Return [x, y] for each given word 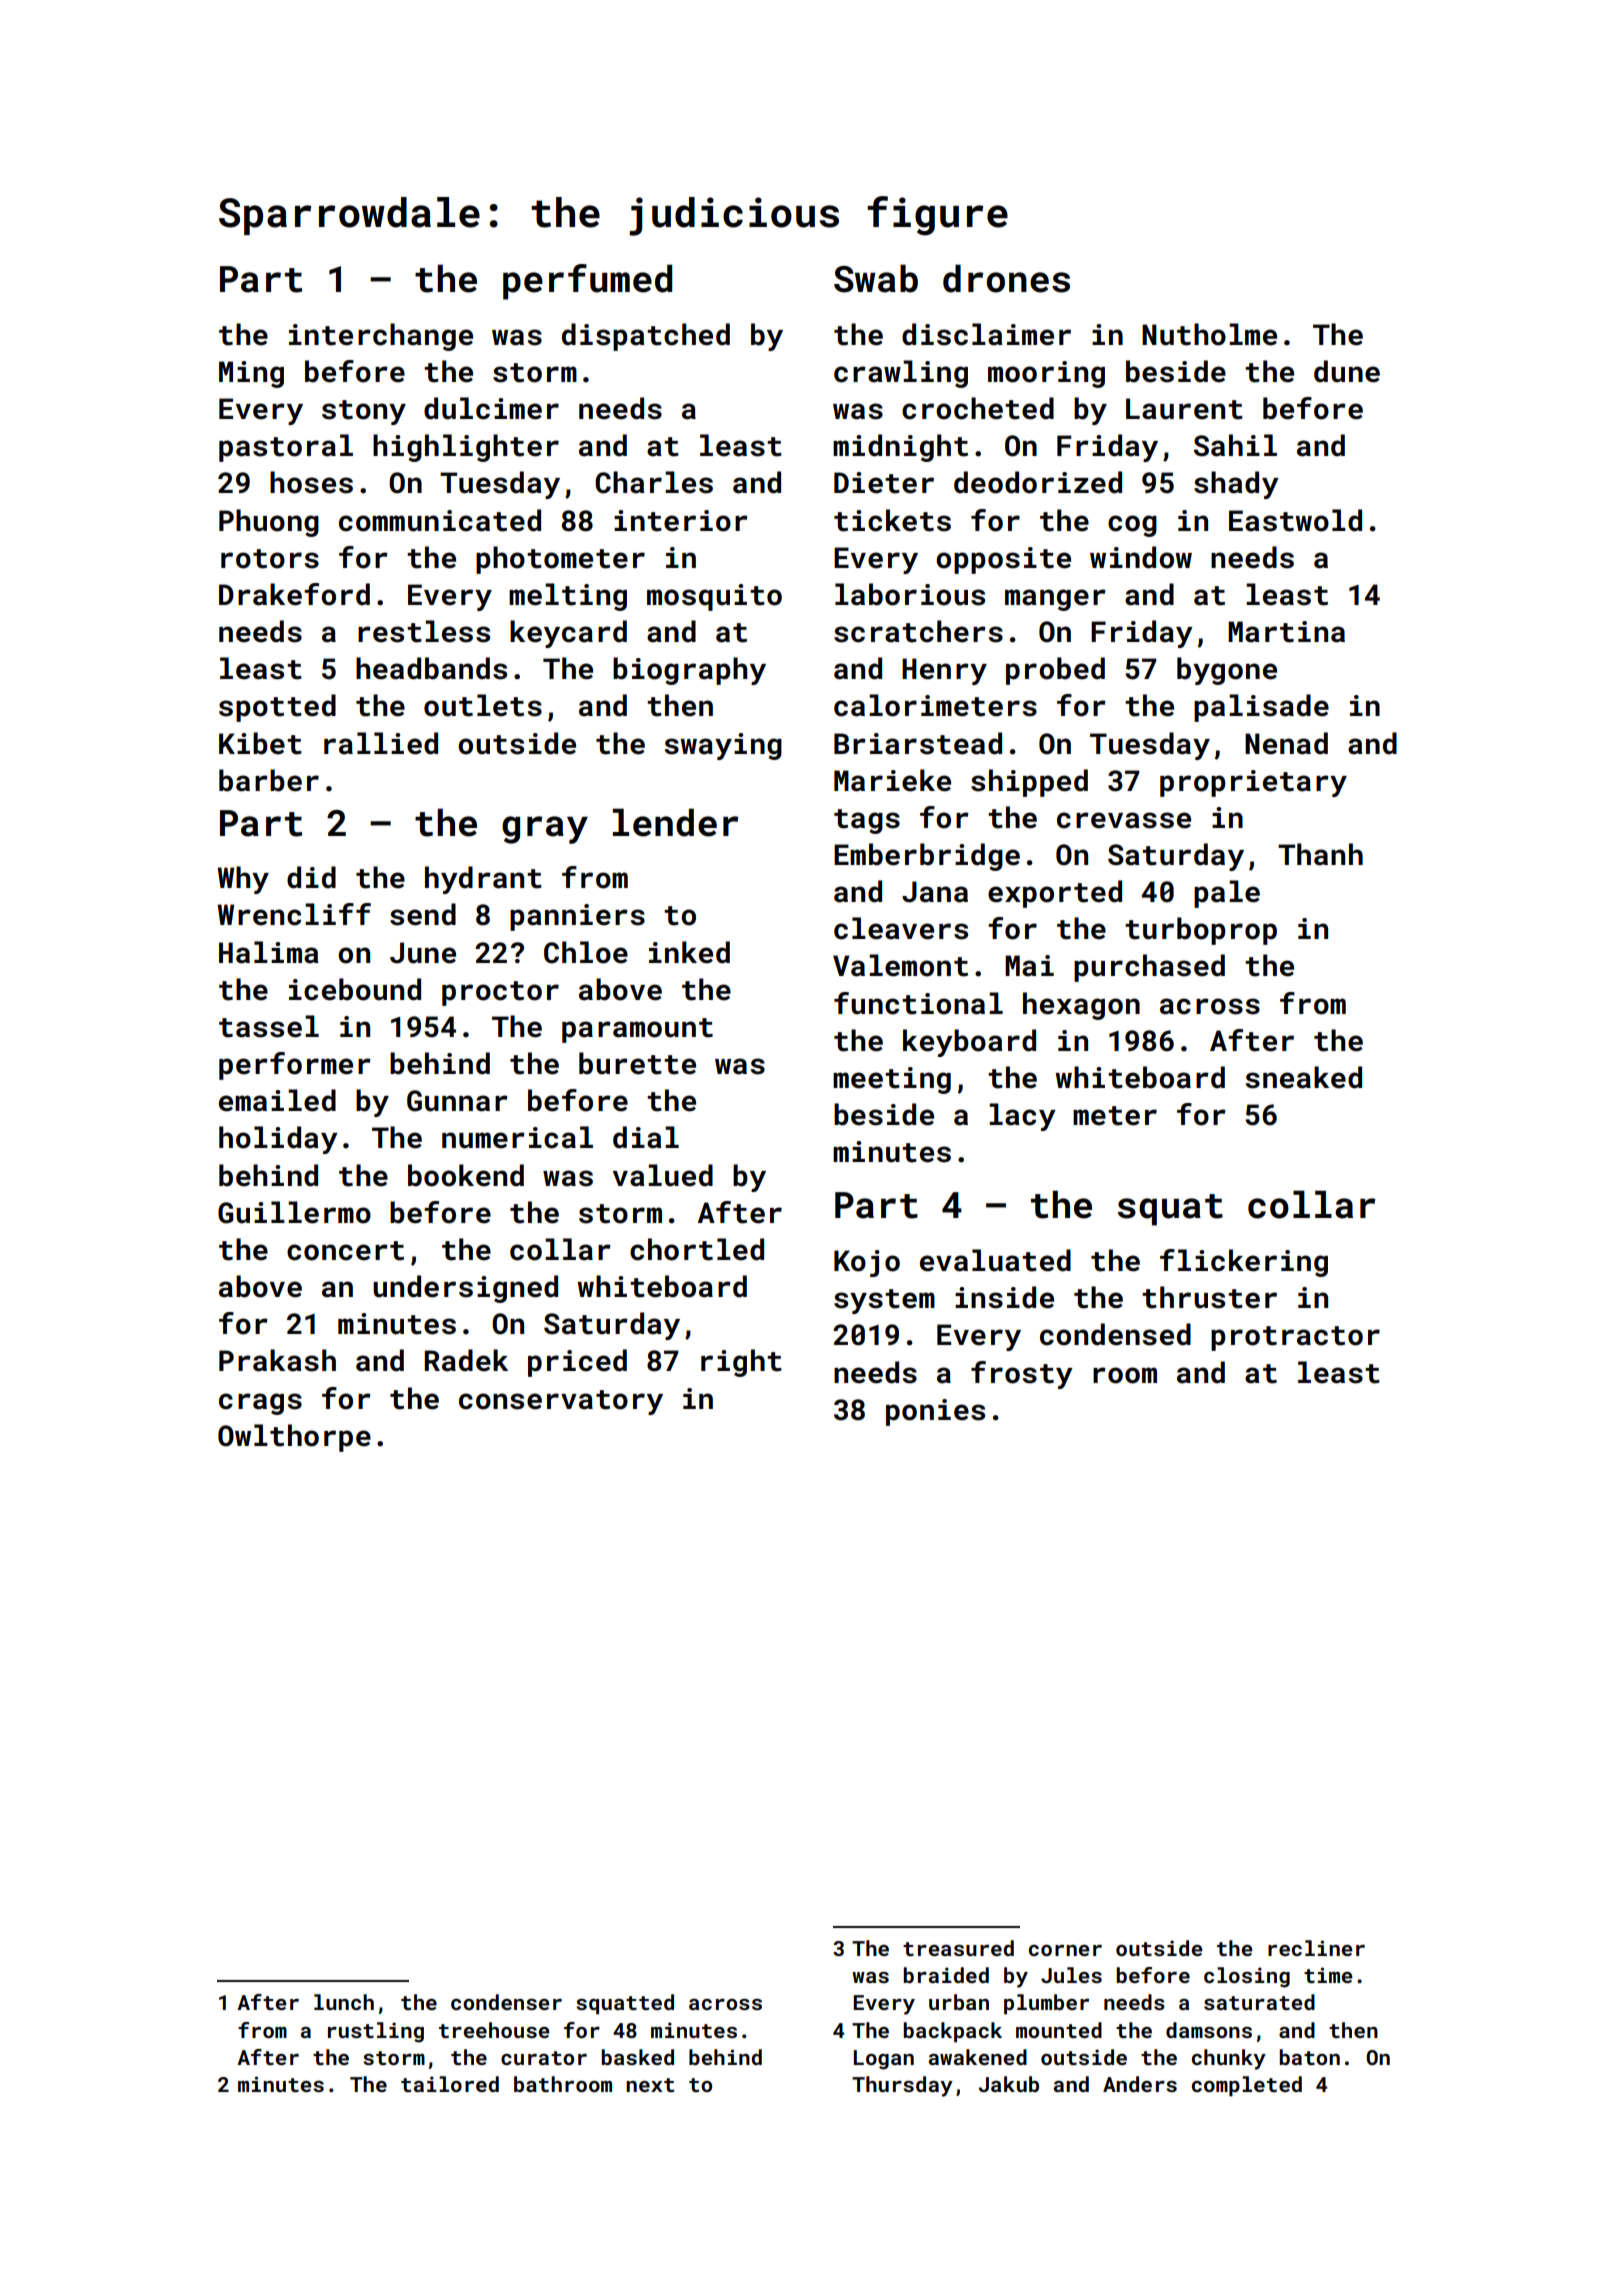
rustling [376, 2032]
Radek [466, 1360]
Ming [251, 374]
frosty [1022, 1375]
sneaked [1303, 1077]
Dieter [884, 483]
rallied [381, 743]
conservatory [561, 1402]
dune [1347, 371]
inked [689, 952]
